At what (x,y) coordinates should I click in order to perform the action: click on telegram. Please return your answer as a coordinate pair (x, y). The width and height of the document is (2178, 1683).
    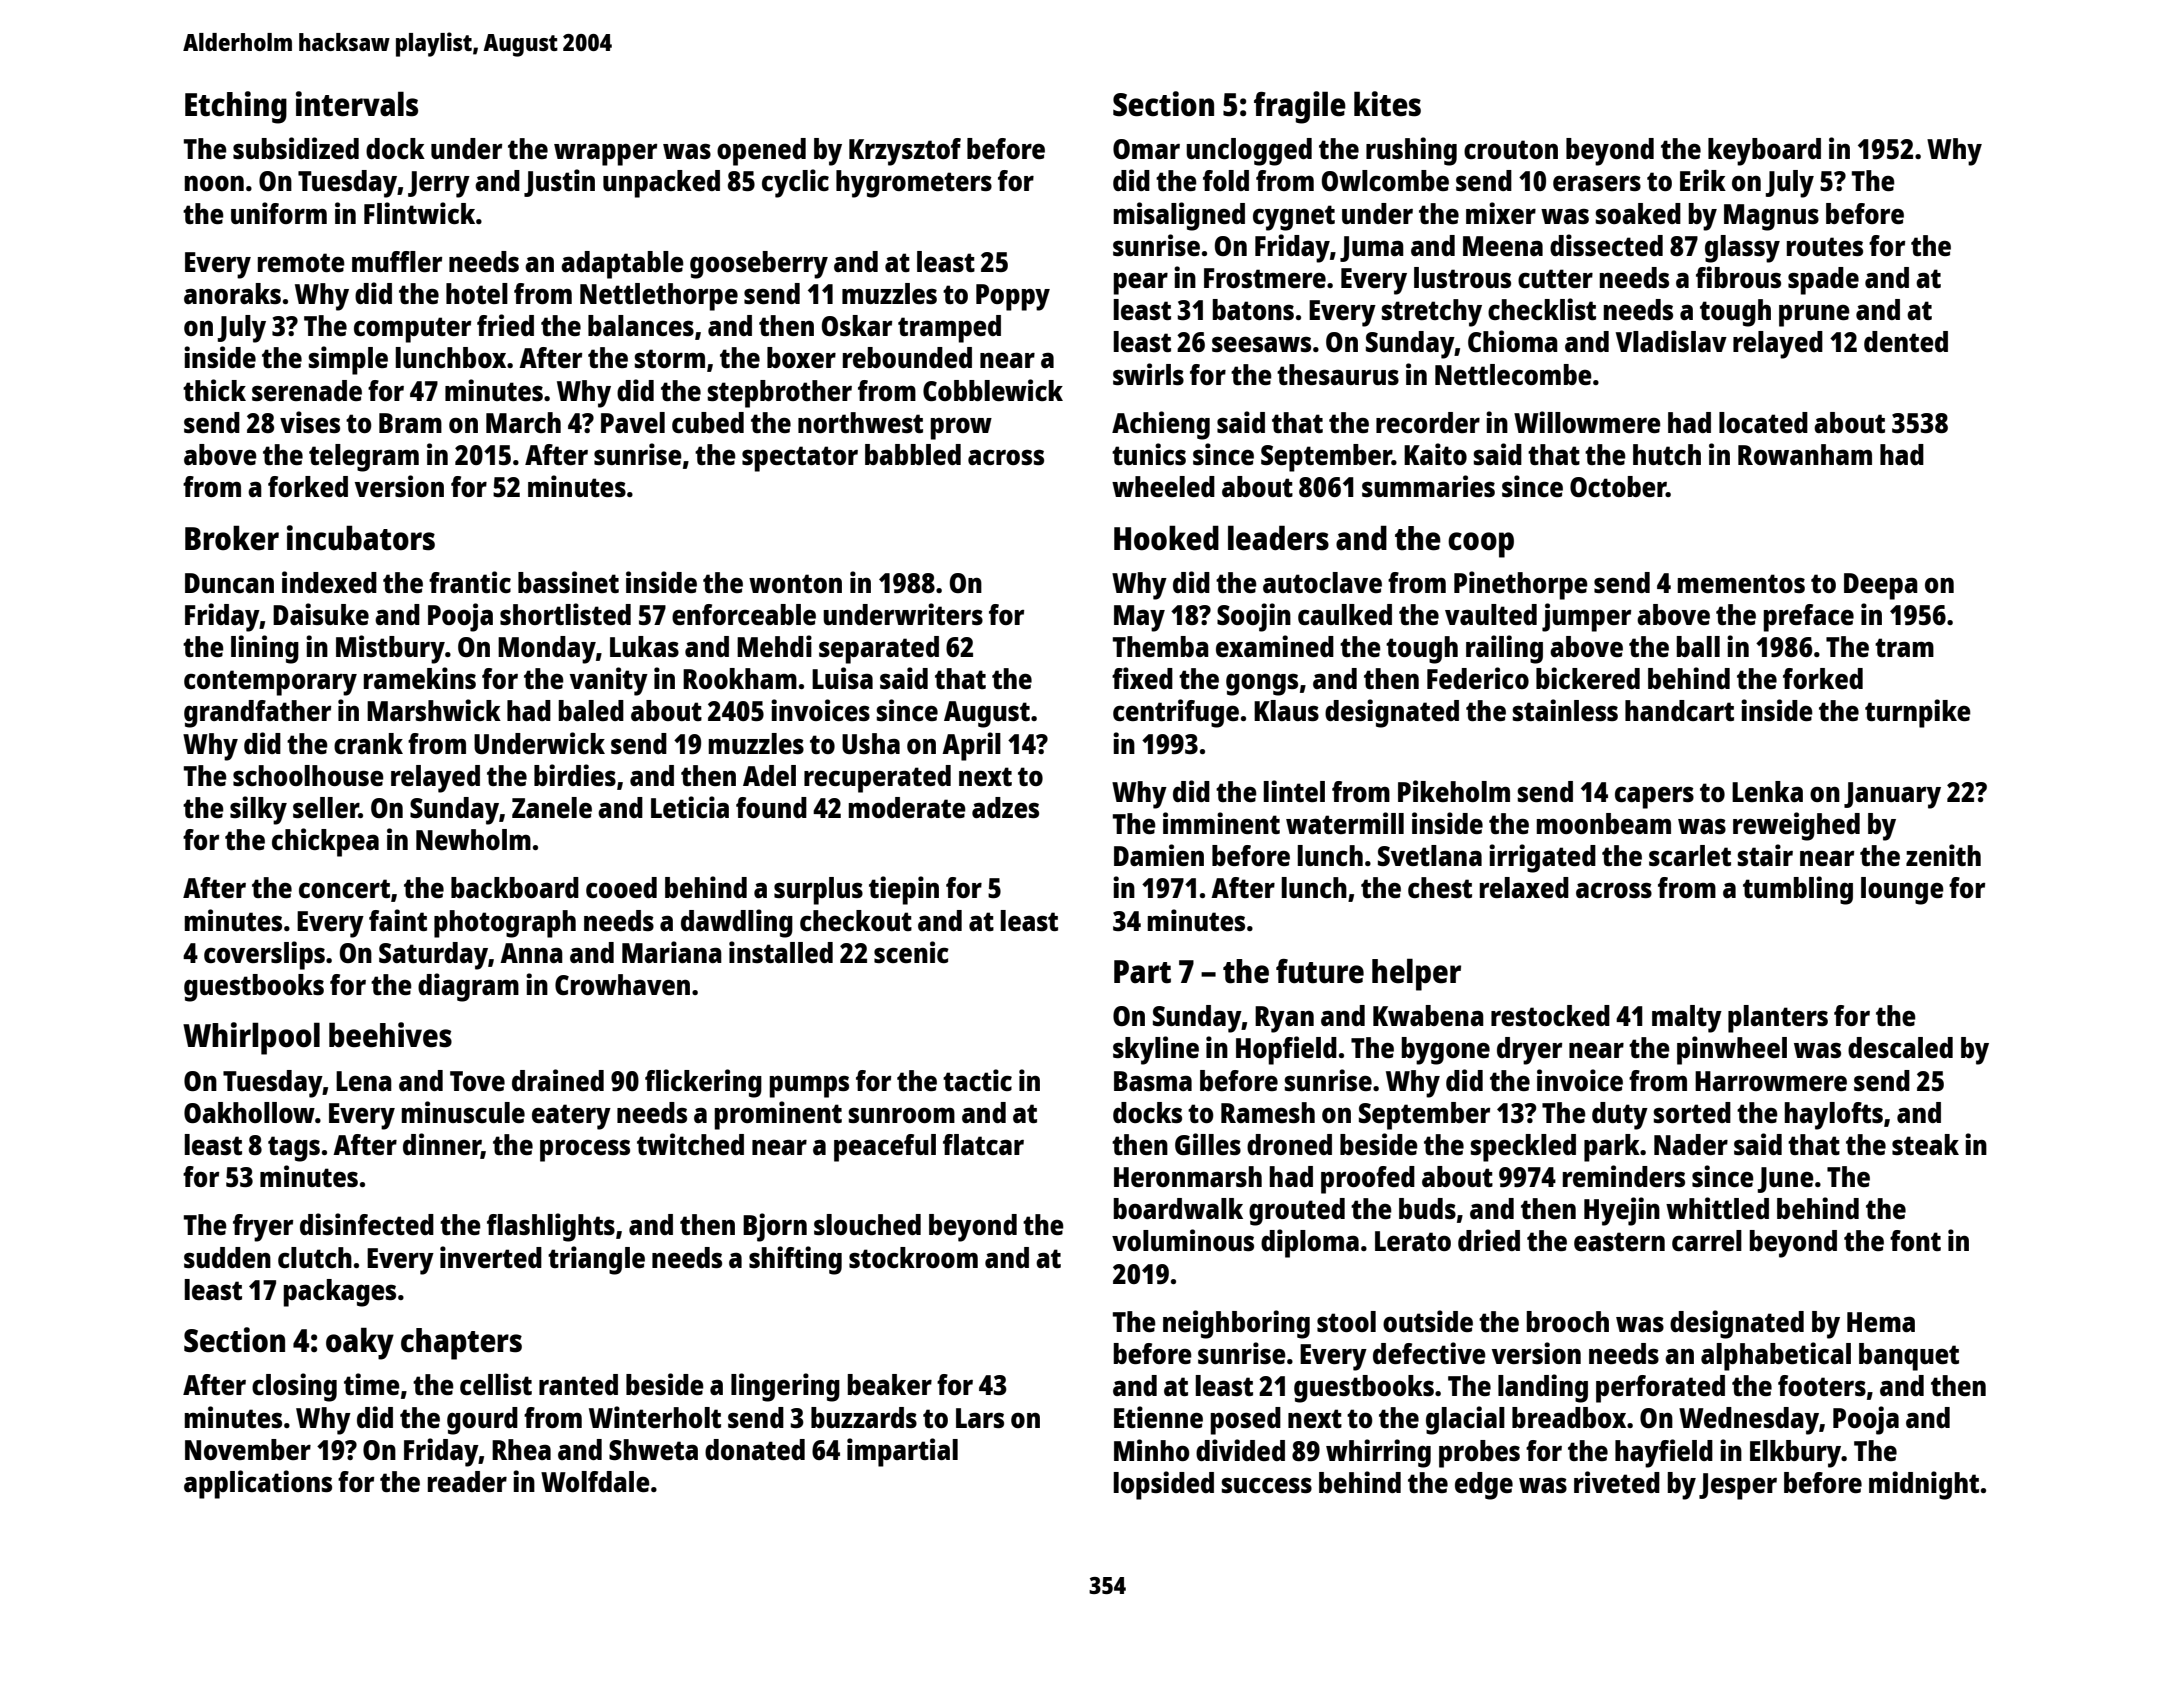
    Looking at the image, I should click on (364, 458).
